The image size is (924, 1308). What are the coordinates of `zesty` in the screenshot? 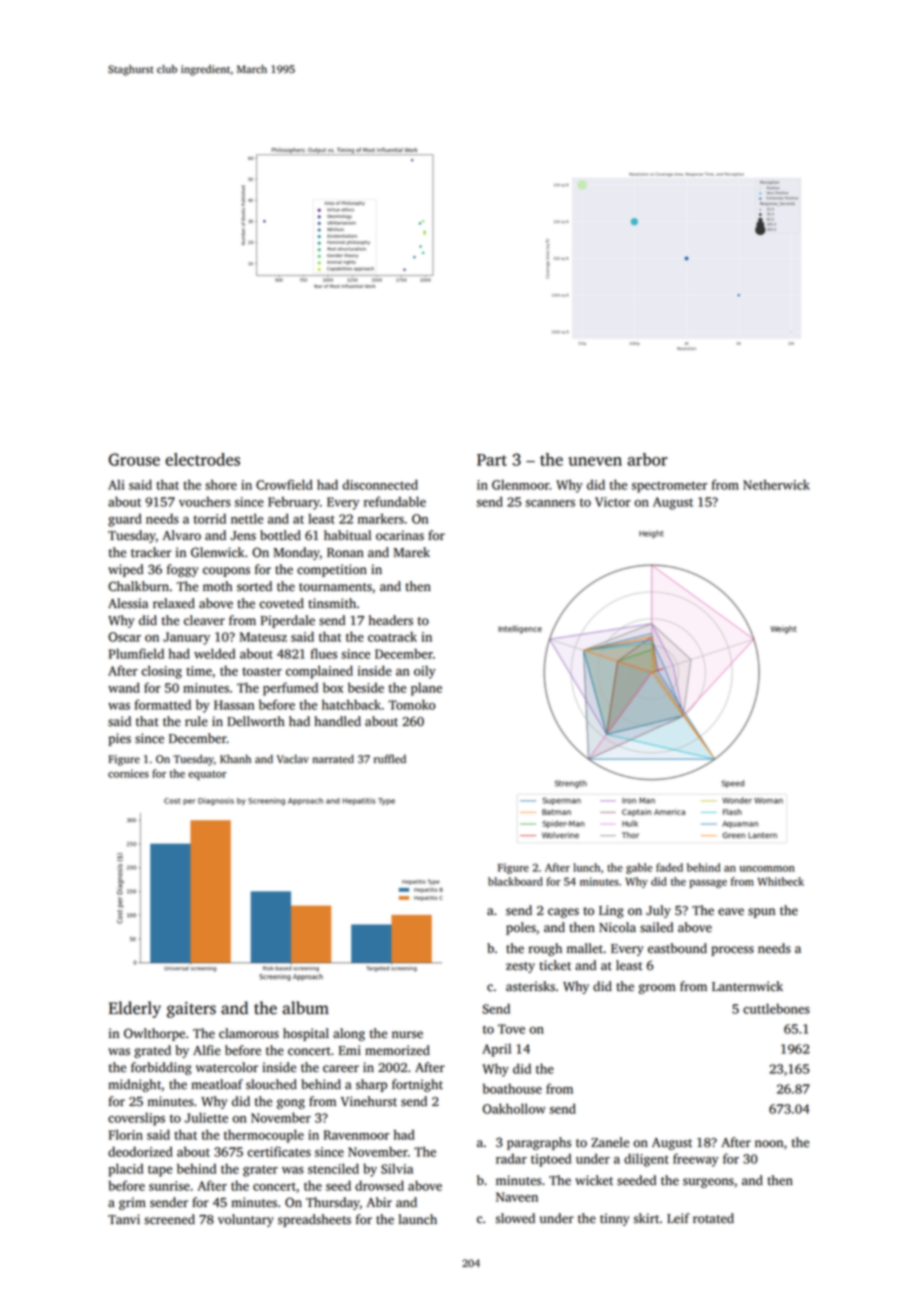 It's located at (520, 967).
